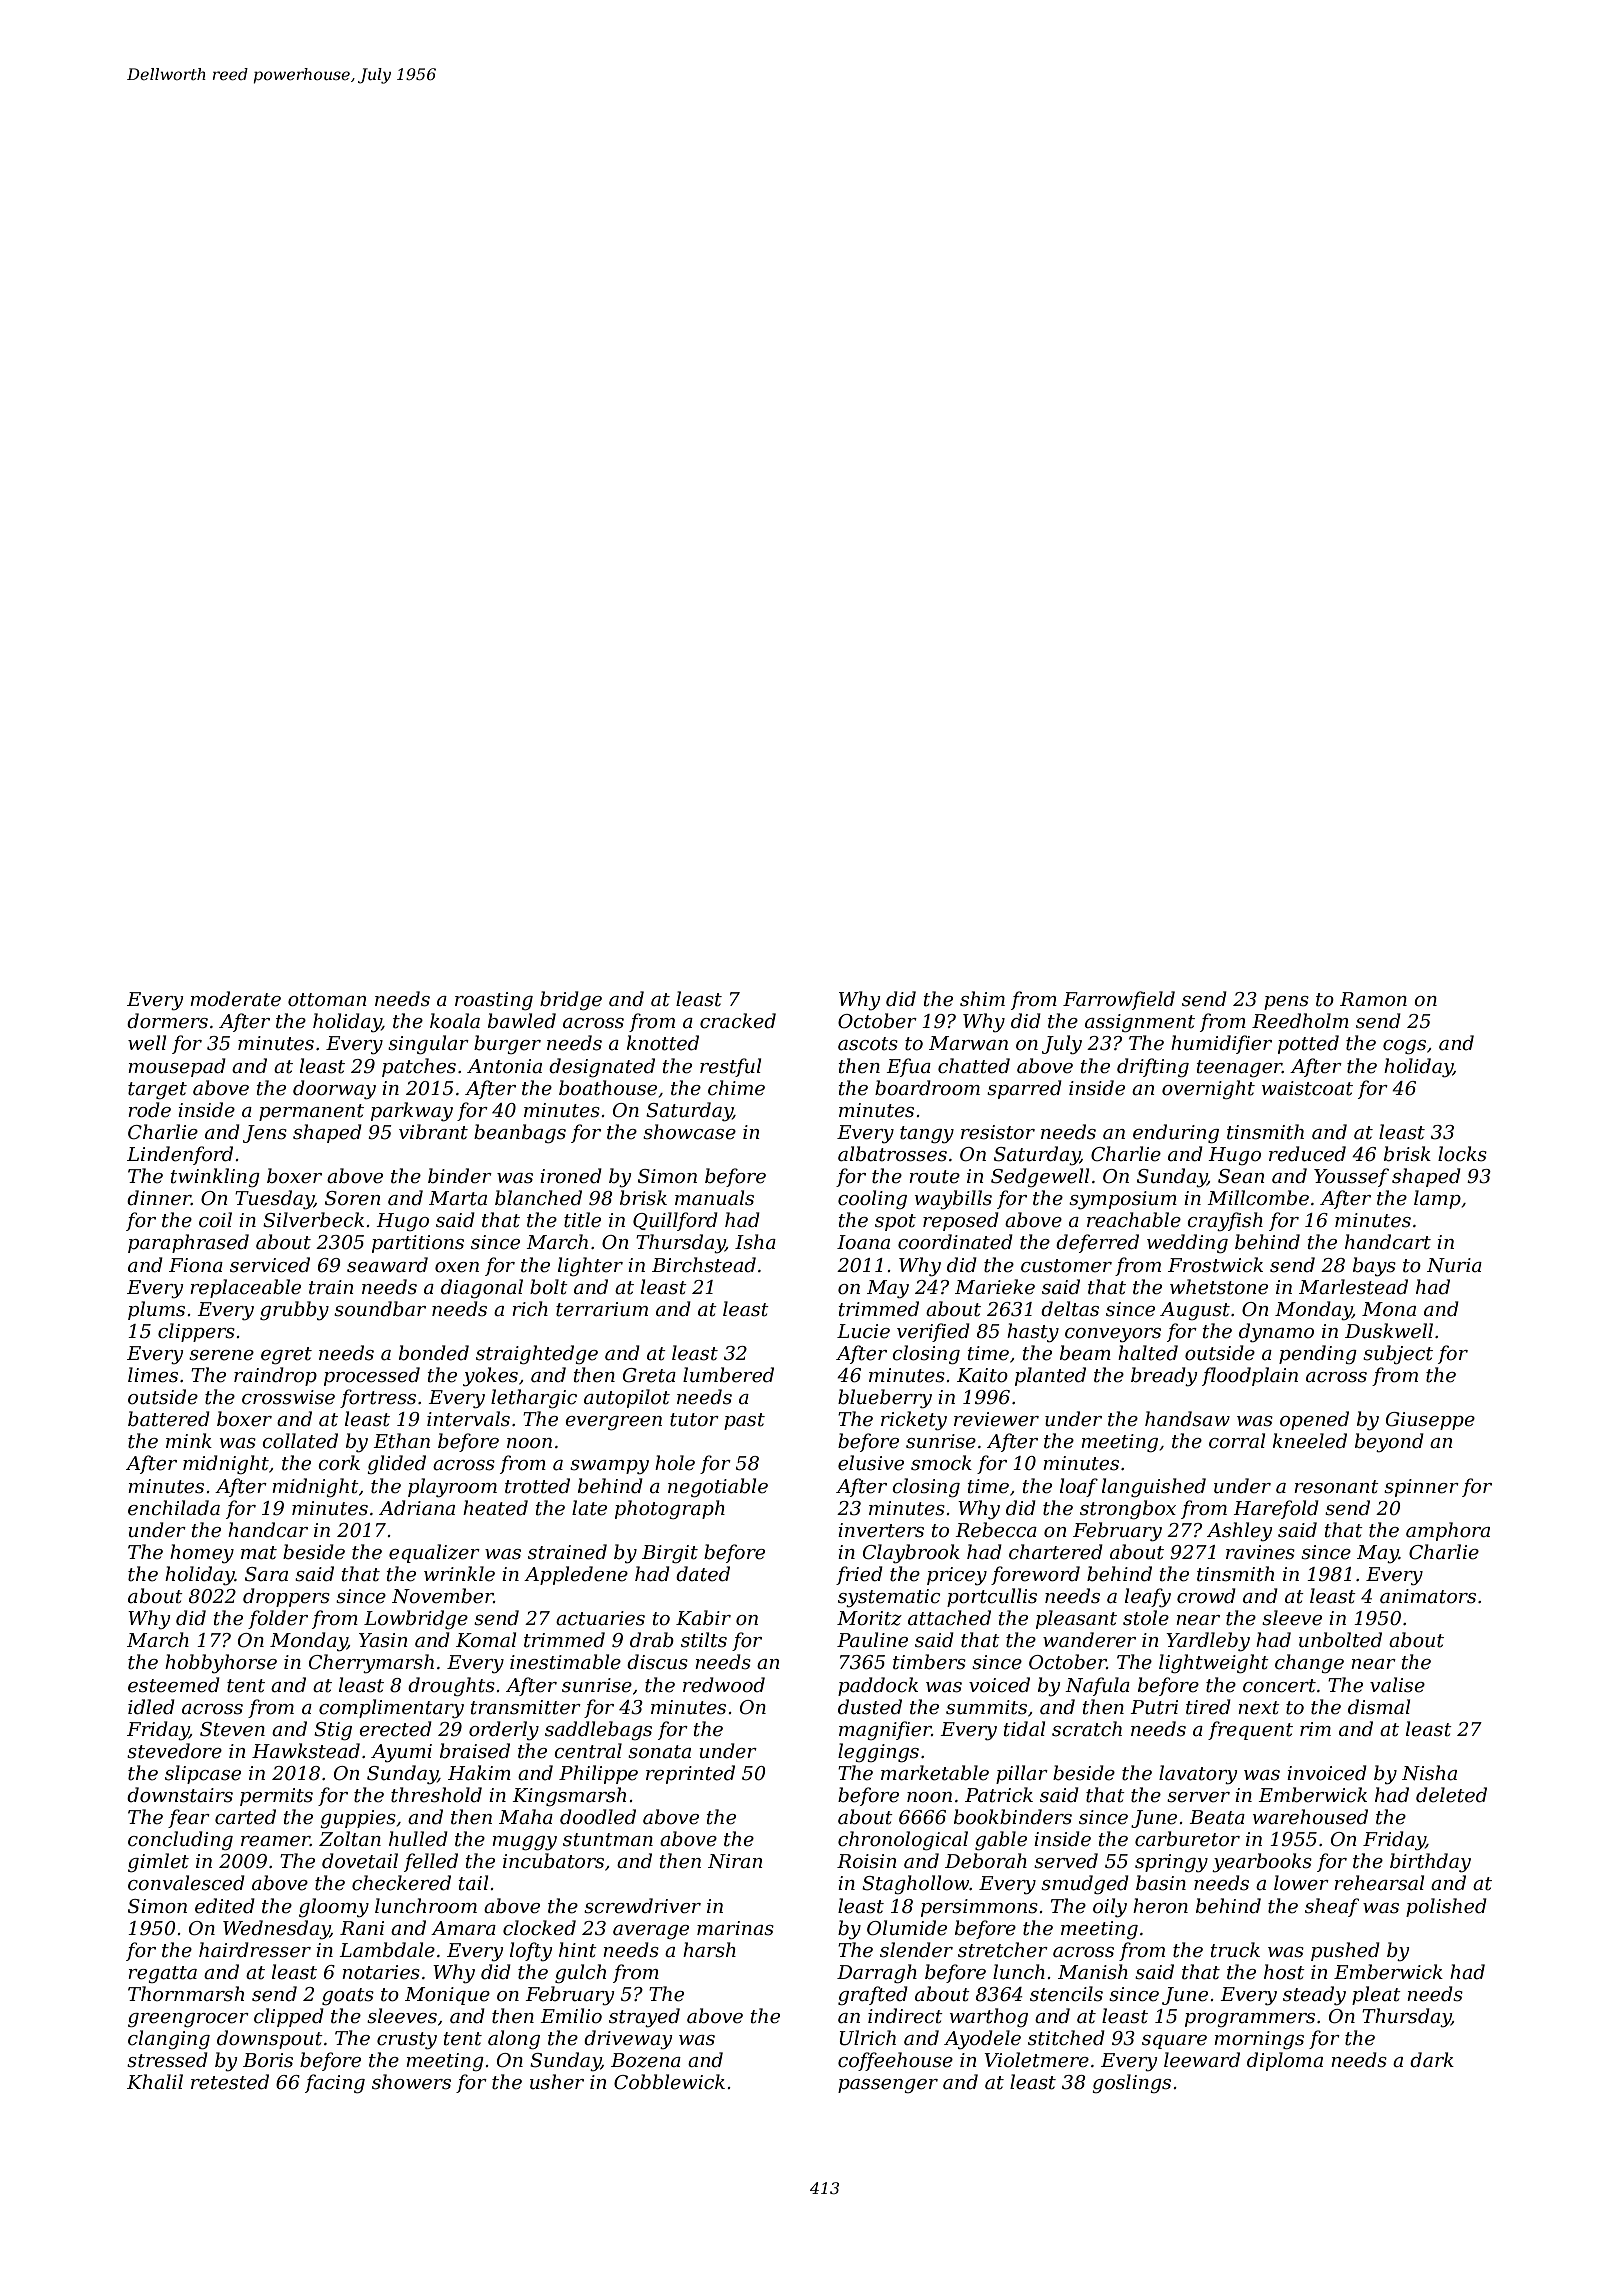 This image has height=2292, width=1620. Describe the element at coordinates (1024, 1089) in the image. I see `sparred` at that location.
